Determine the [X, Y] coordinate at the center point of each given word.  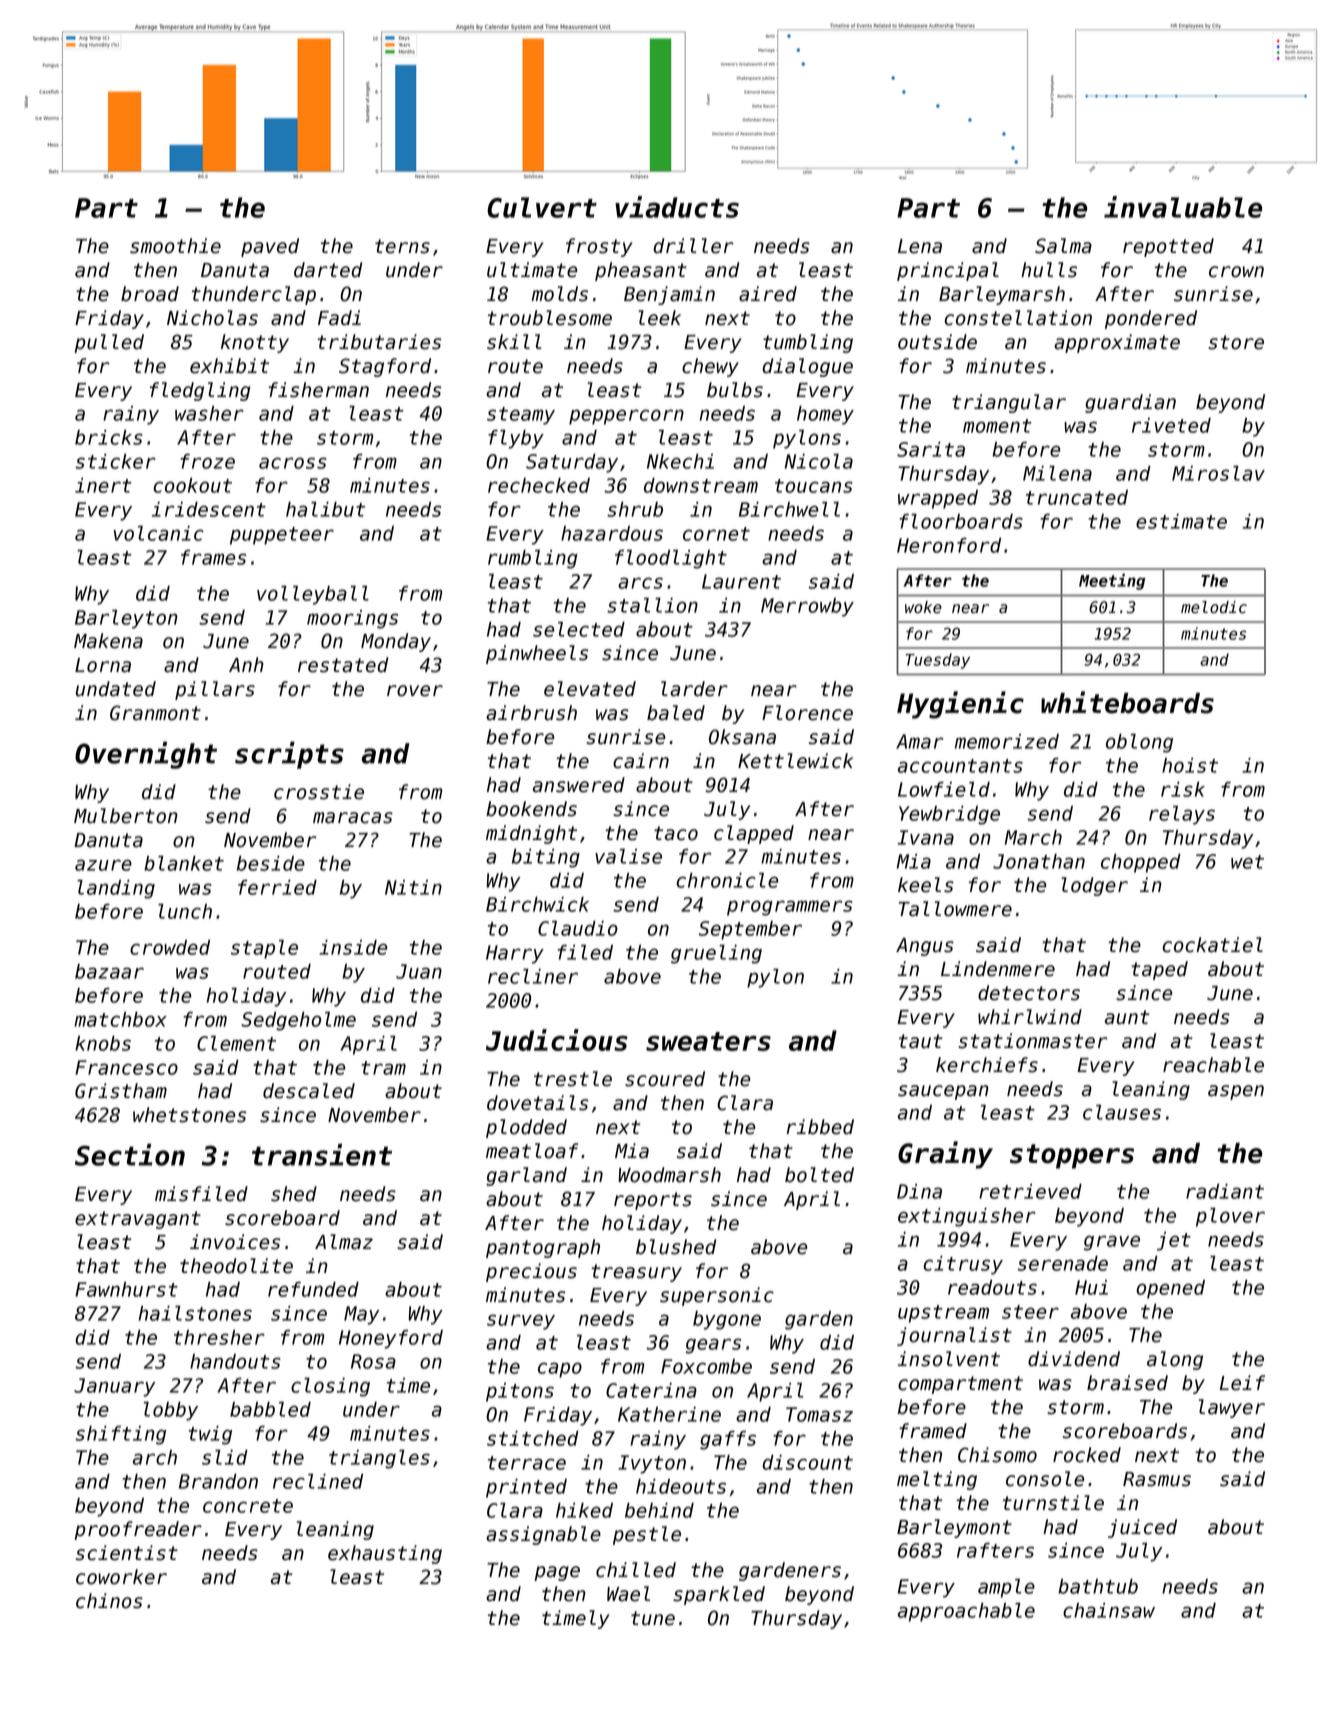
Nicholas [212, 318]
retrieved [1030, 1191]
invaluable [1183, 207]
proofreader [138, 1530]
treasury [636, 1273]
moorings [352, 619]
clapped [754, 834]
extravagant [138, 1220]
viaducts [677, 207]
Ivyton [652, 1464]
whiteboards [1127, 702]
